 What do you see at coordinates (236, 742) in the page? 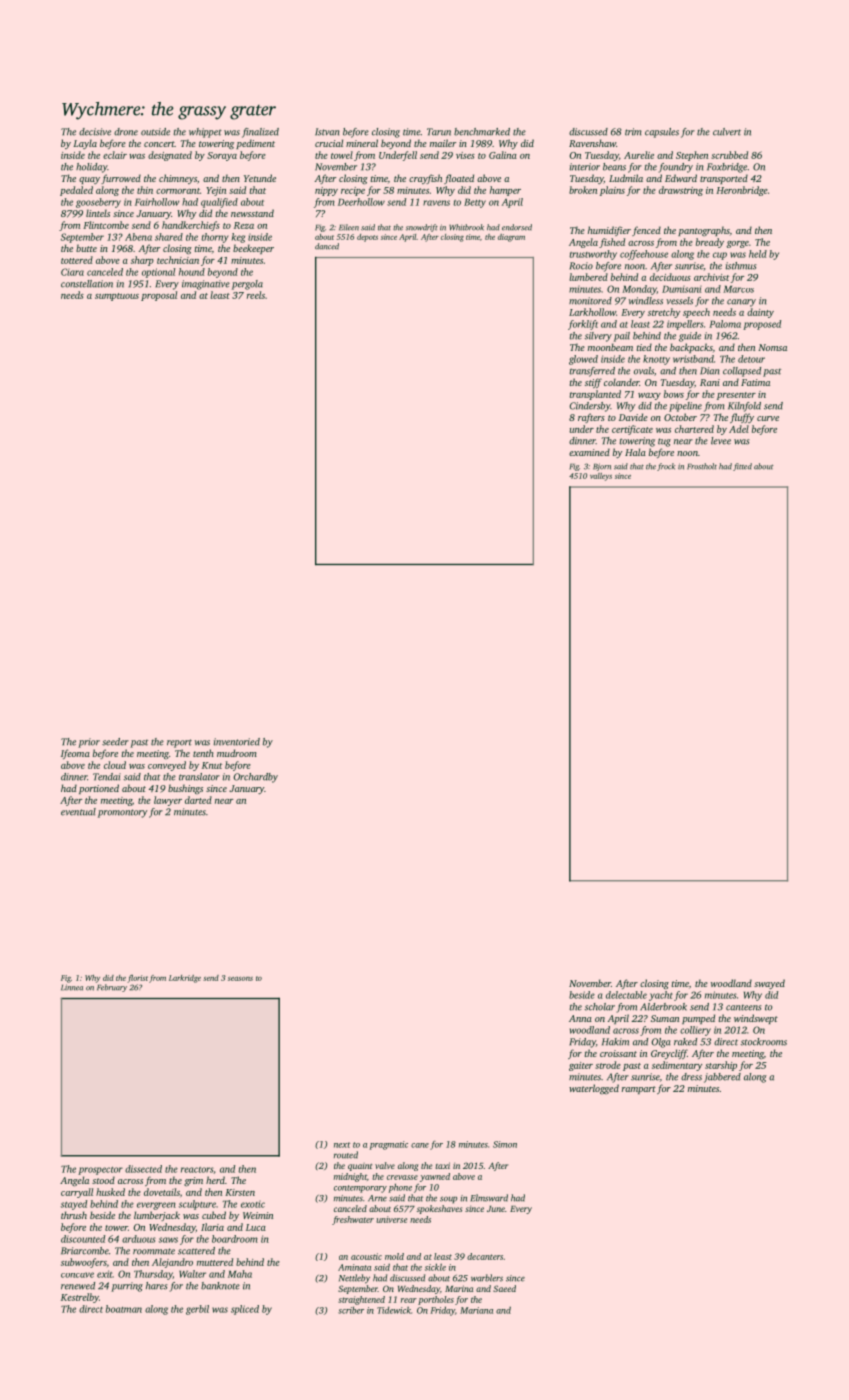
I see `inventoried` at bounding box center [236, 742].
